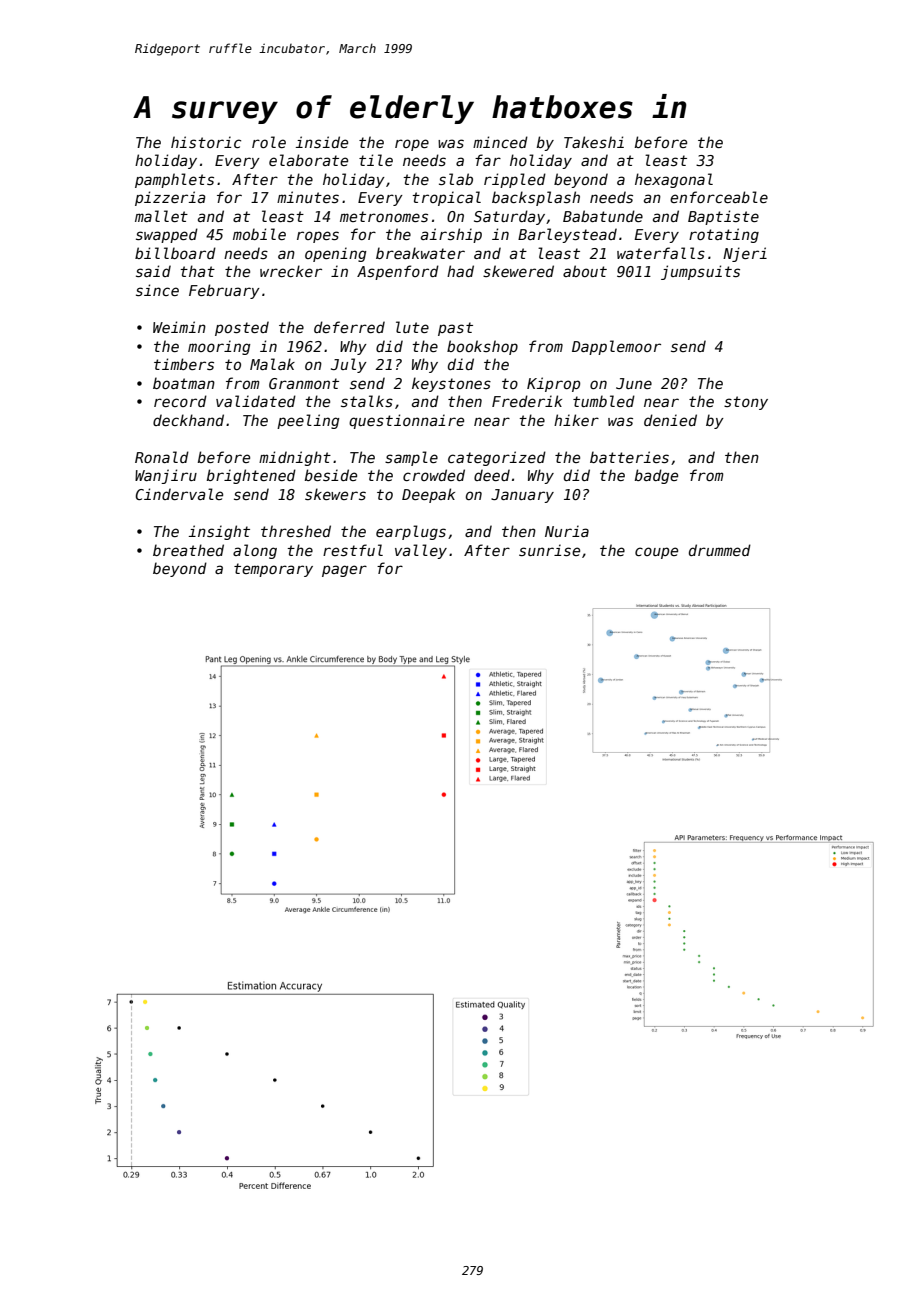 Image resolution: width=924 pixels, height=1314 pixels. What do you see at coordinates (384, 216) in the page?
I see `metronomes` at bounding box center [384, 216].
